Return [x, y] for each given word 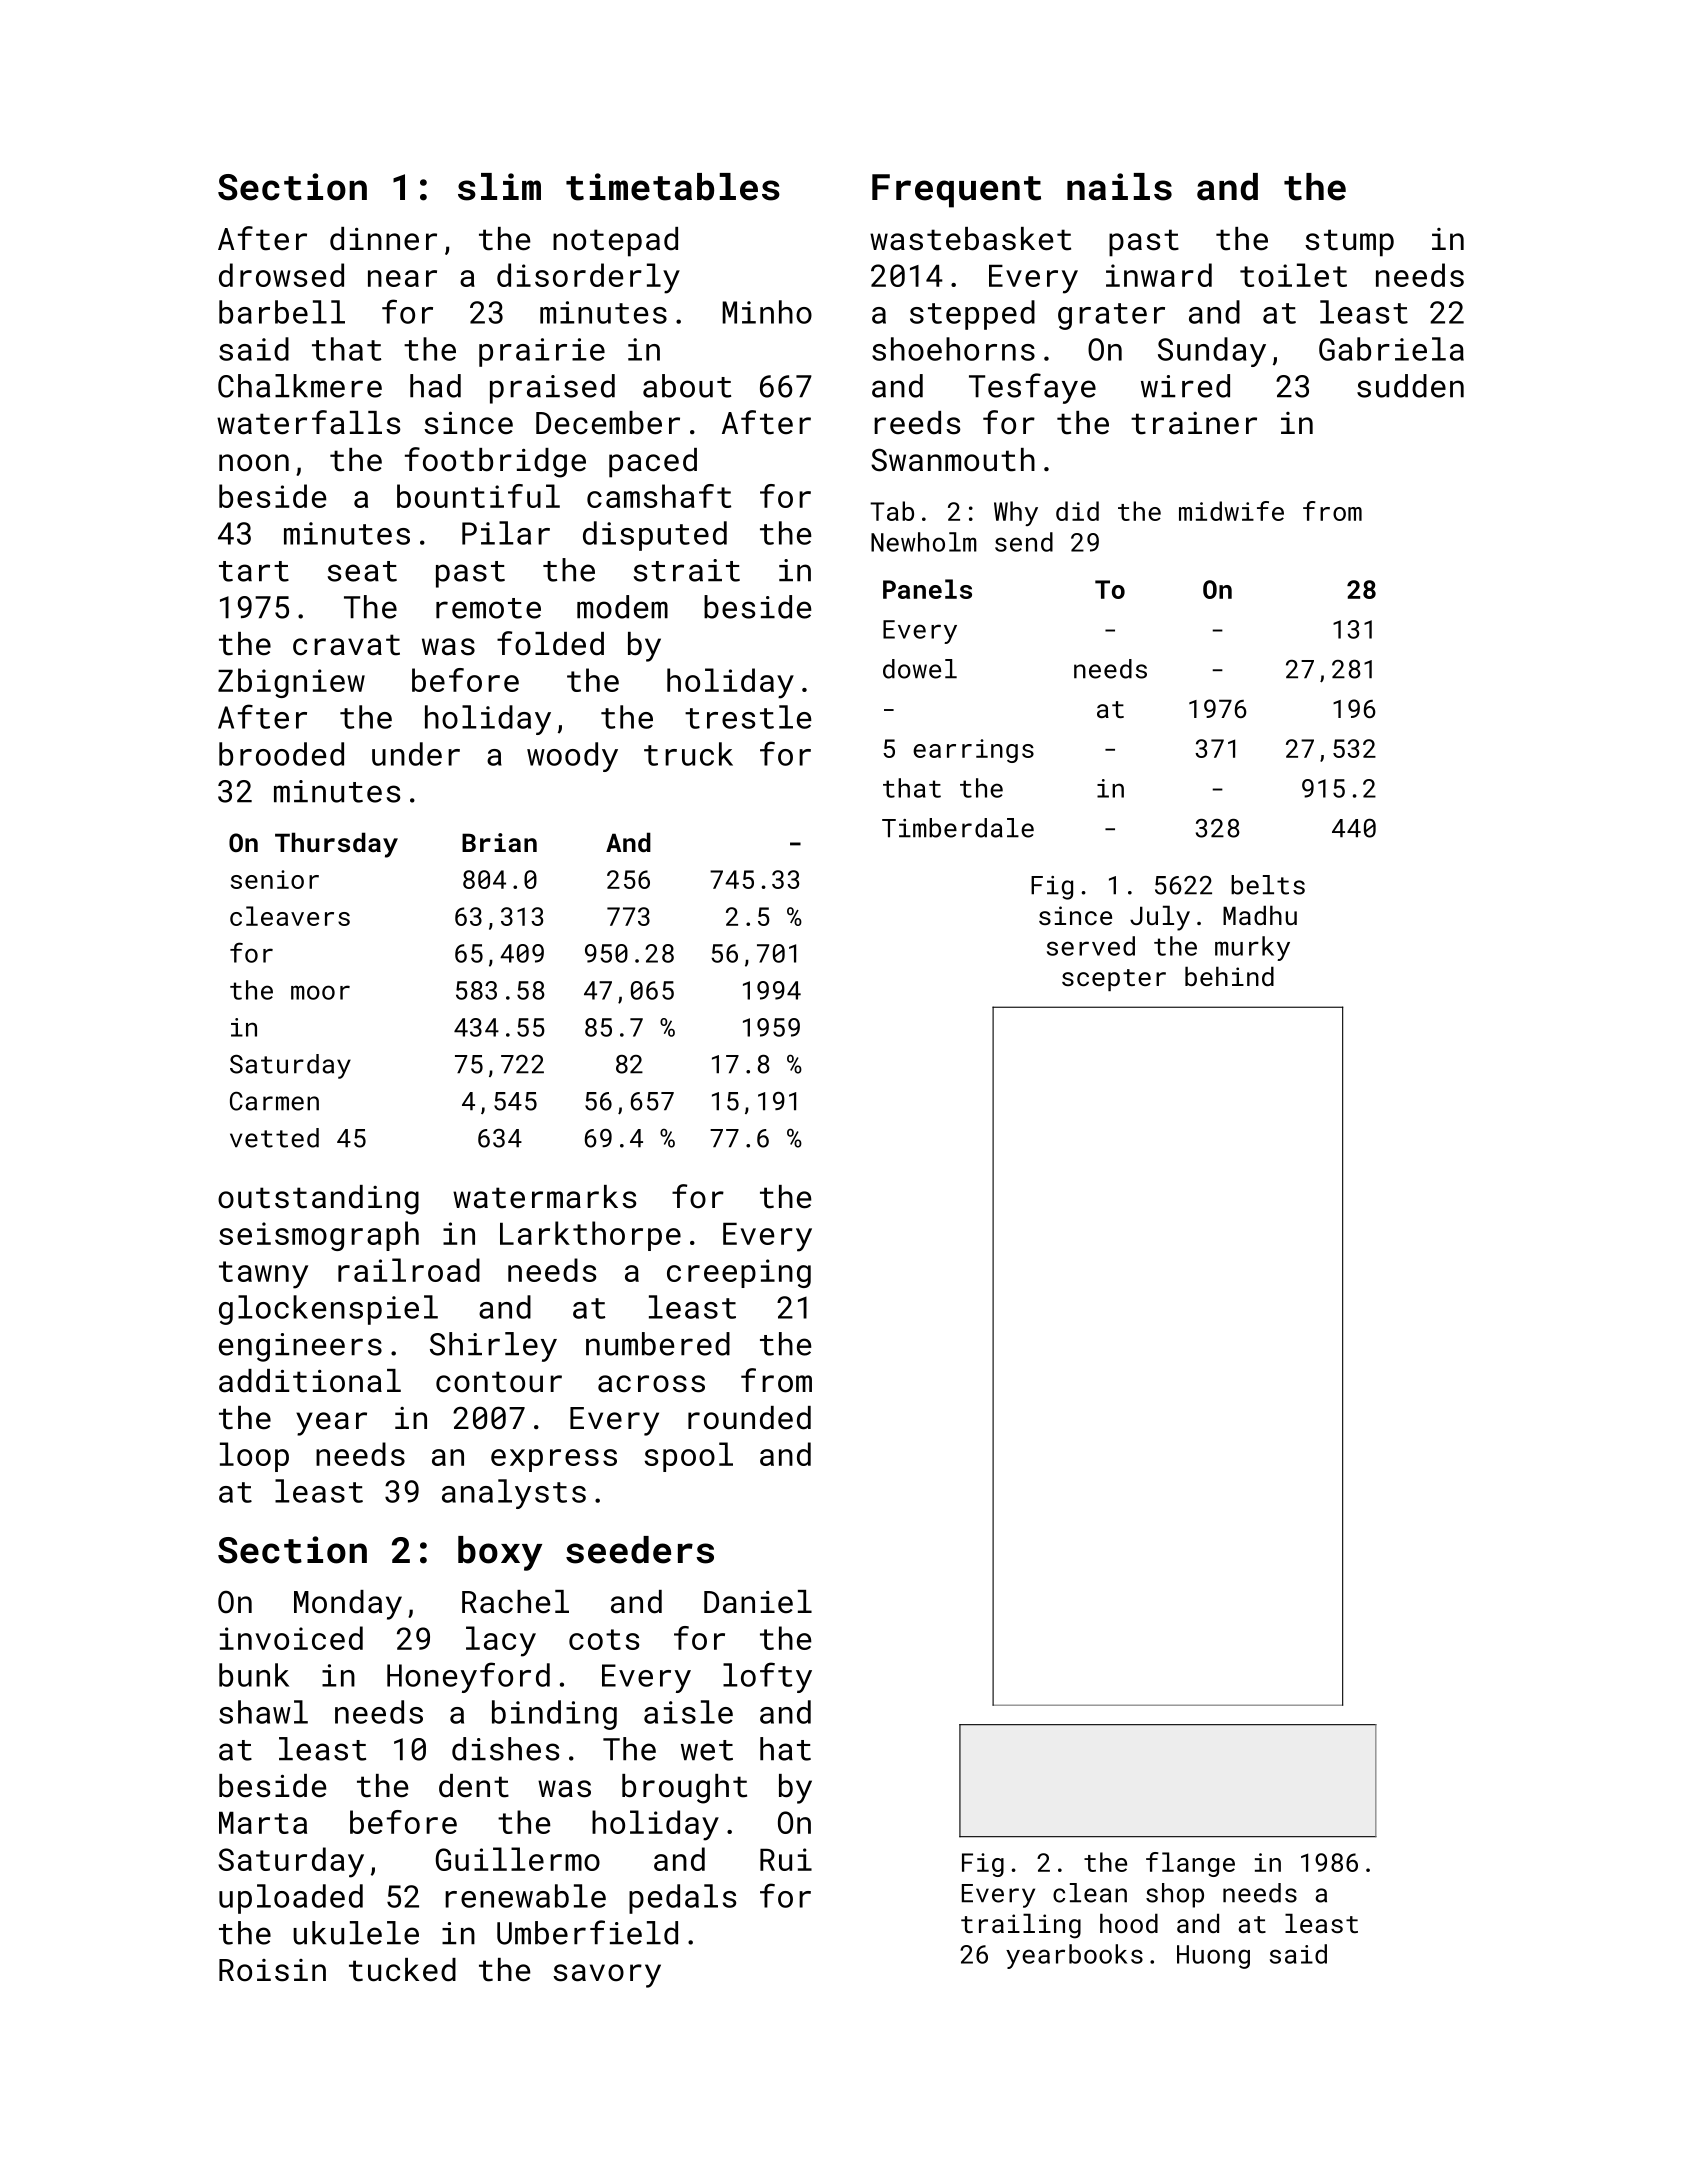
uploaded [291, 1899]
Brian [499, 842]
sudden [1410, 386]
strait [687, 570]
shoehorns [953, 349]
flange [1190, 1864]
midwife [1231, 511]
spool [688, 1457]
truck [688, 754]
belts [1268, 885]
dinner [383, 239]
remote [488, 608]
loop [254, 1457]
